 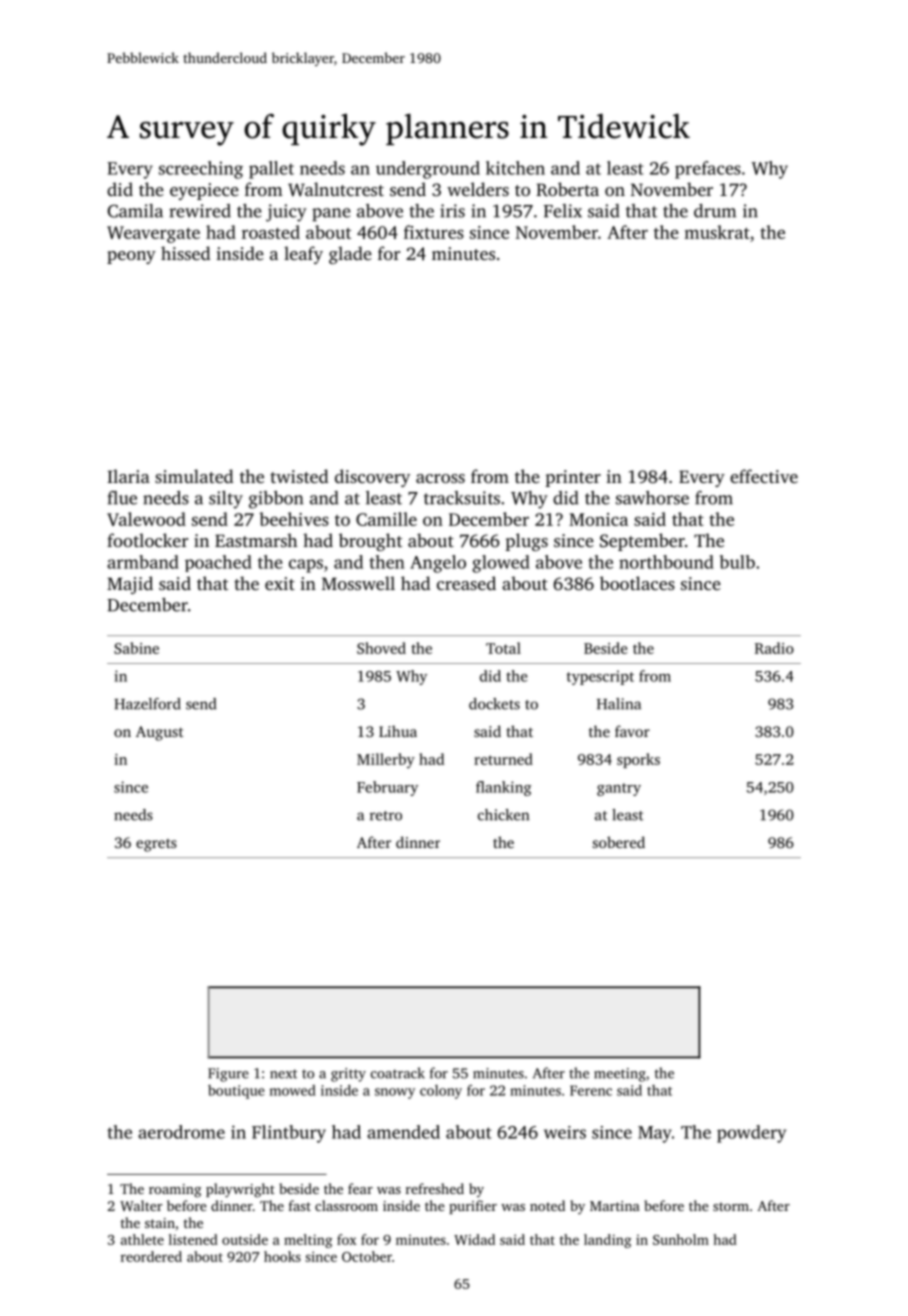 What do you see at coordinates (501, 564) in the image?
I see `glowed` at bounding box center [501, 564].
